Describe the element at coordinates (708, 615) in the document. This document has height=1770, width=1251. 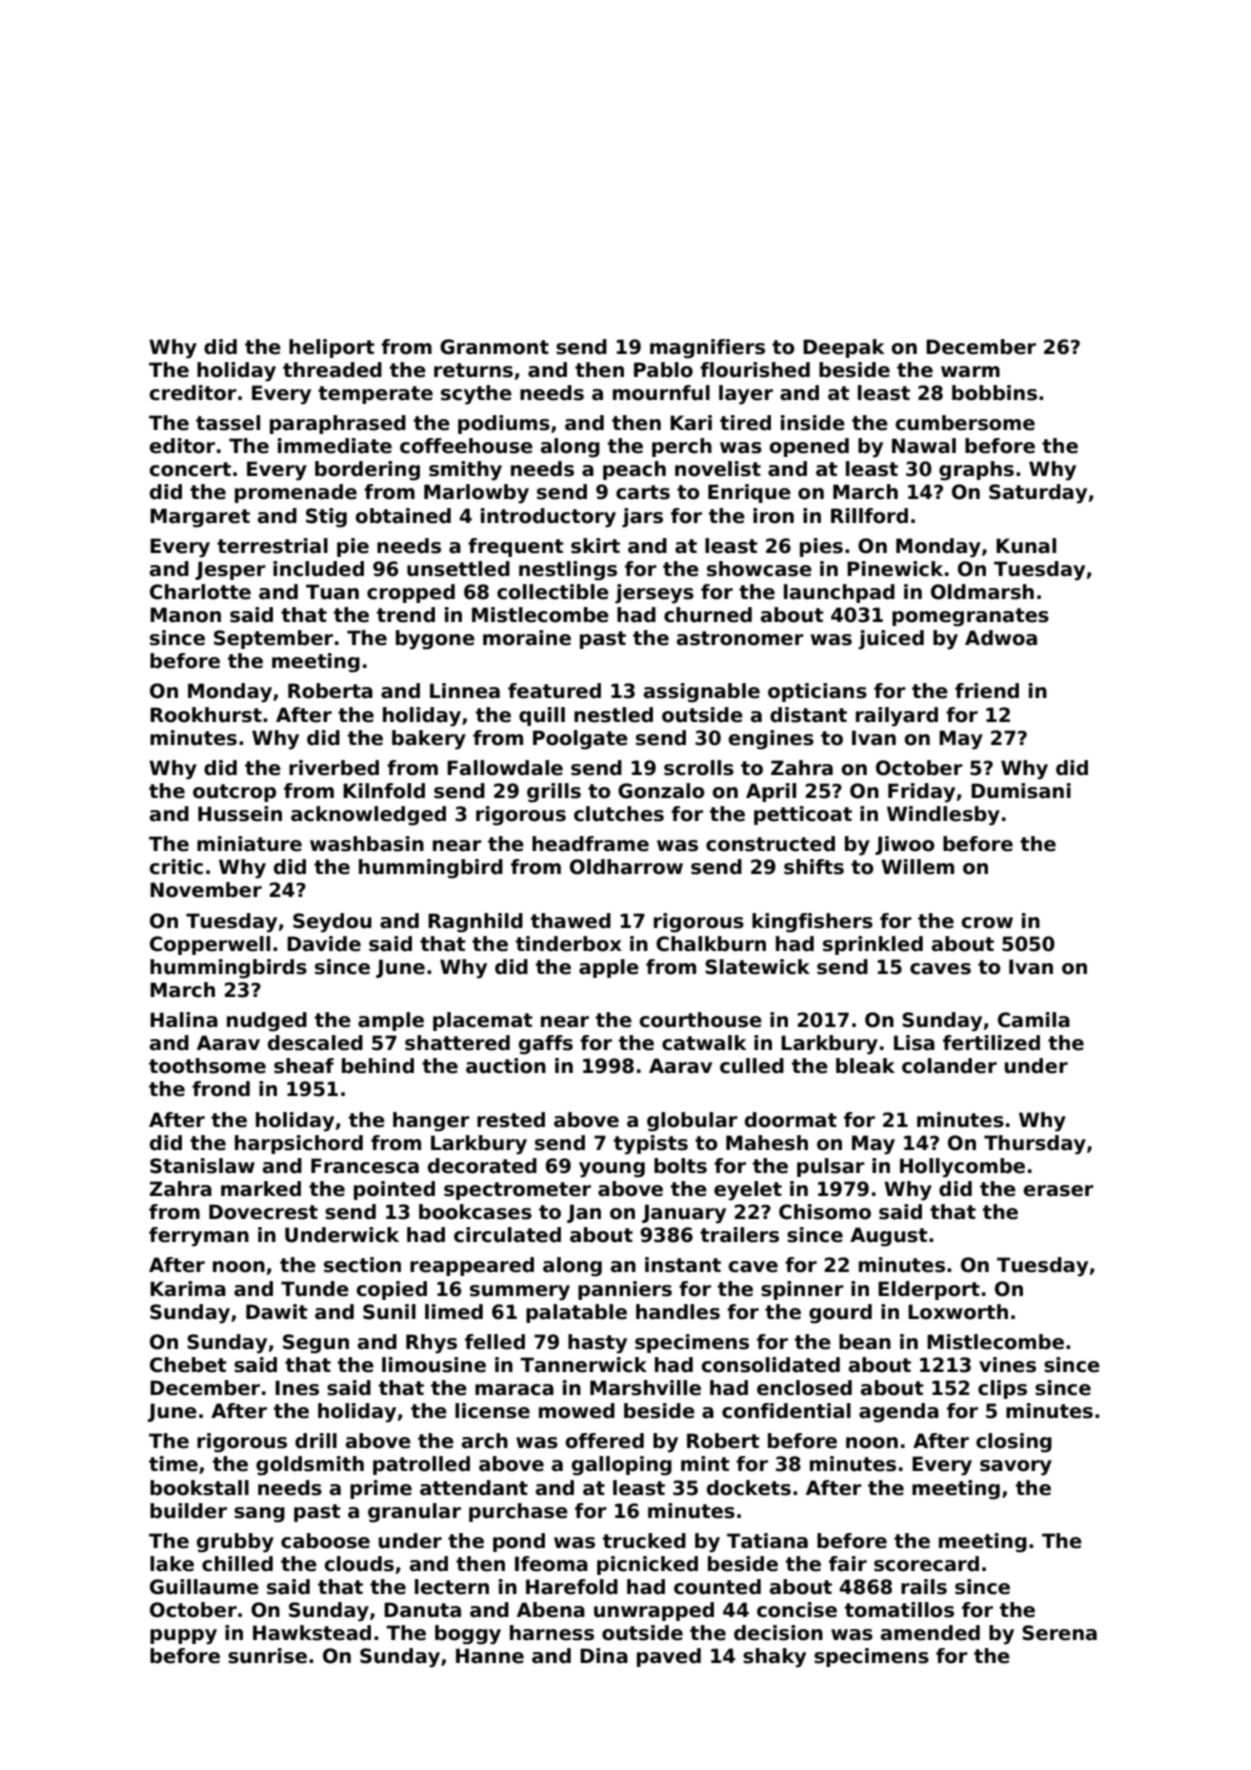
I see `churned` at that location.
